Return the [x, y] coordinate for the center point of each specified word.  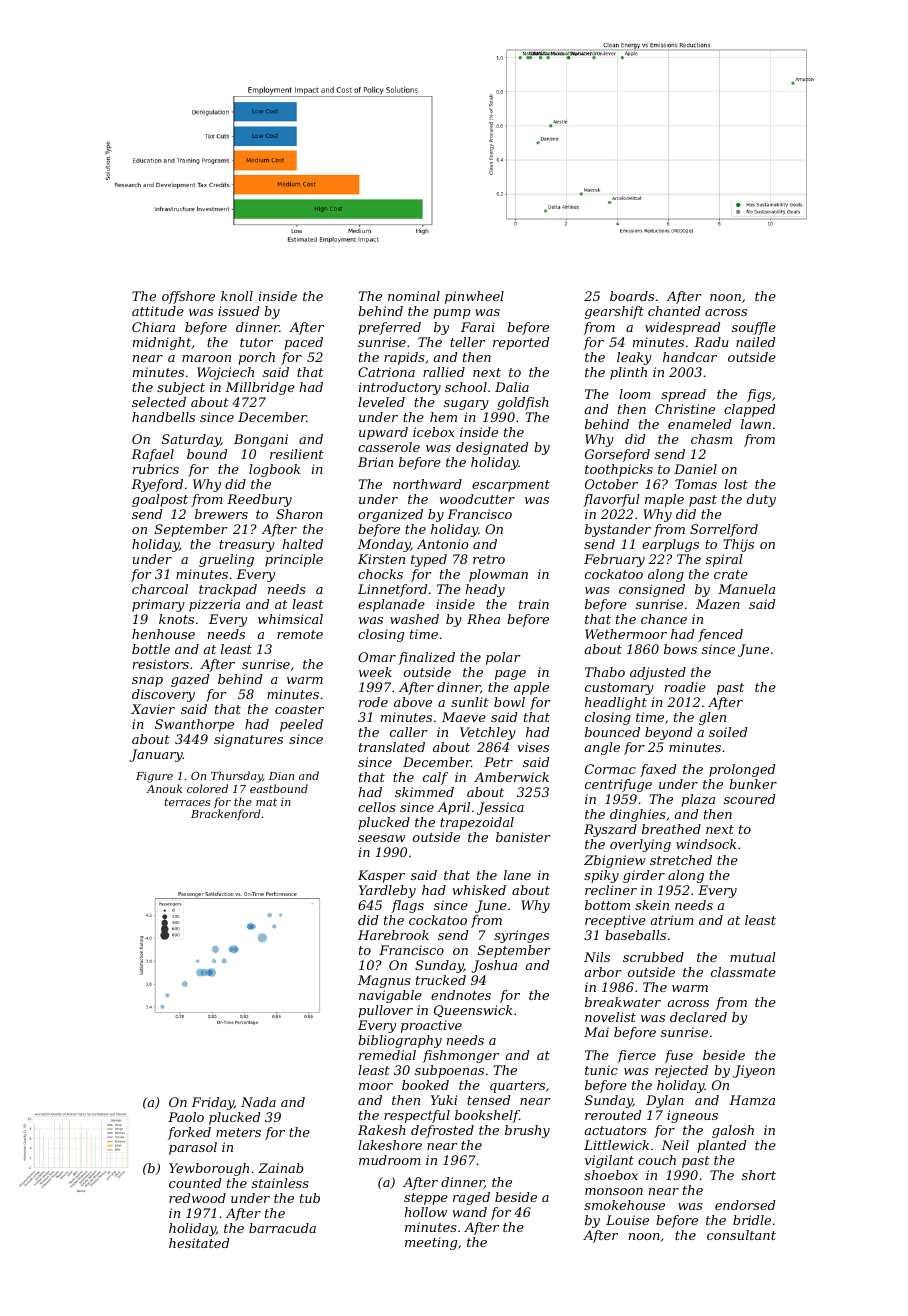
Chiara [153, 327]
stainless [280, 1183]
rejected [681, 1071]
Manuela [746, 589]
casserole [389, 447]
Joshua [494, 966]
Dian [281, 776]
